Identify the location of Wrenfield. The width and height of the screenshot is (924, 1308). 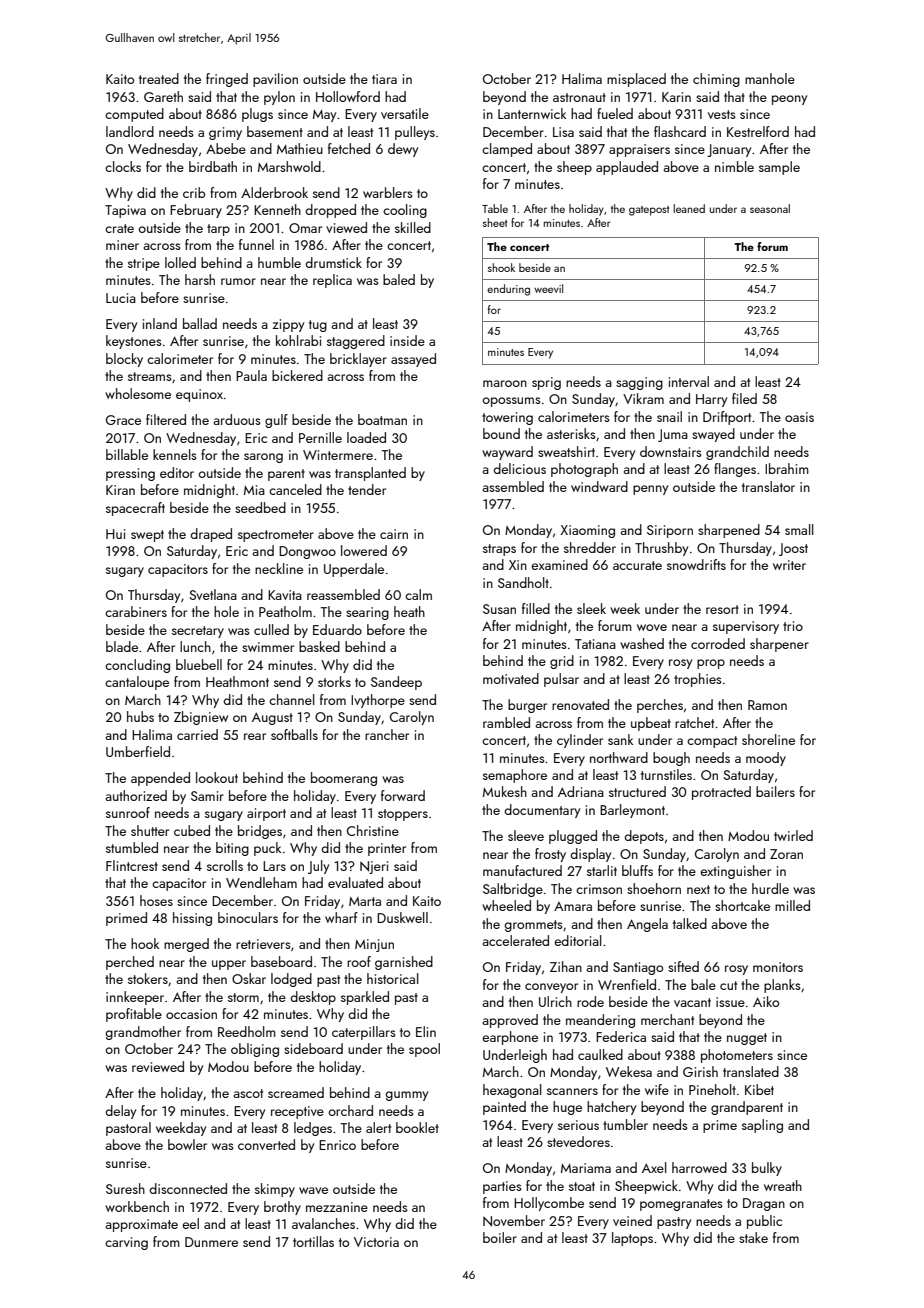
(627, 984).
